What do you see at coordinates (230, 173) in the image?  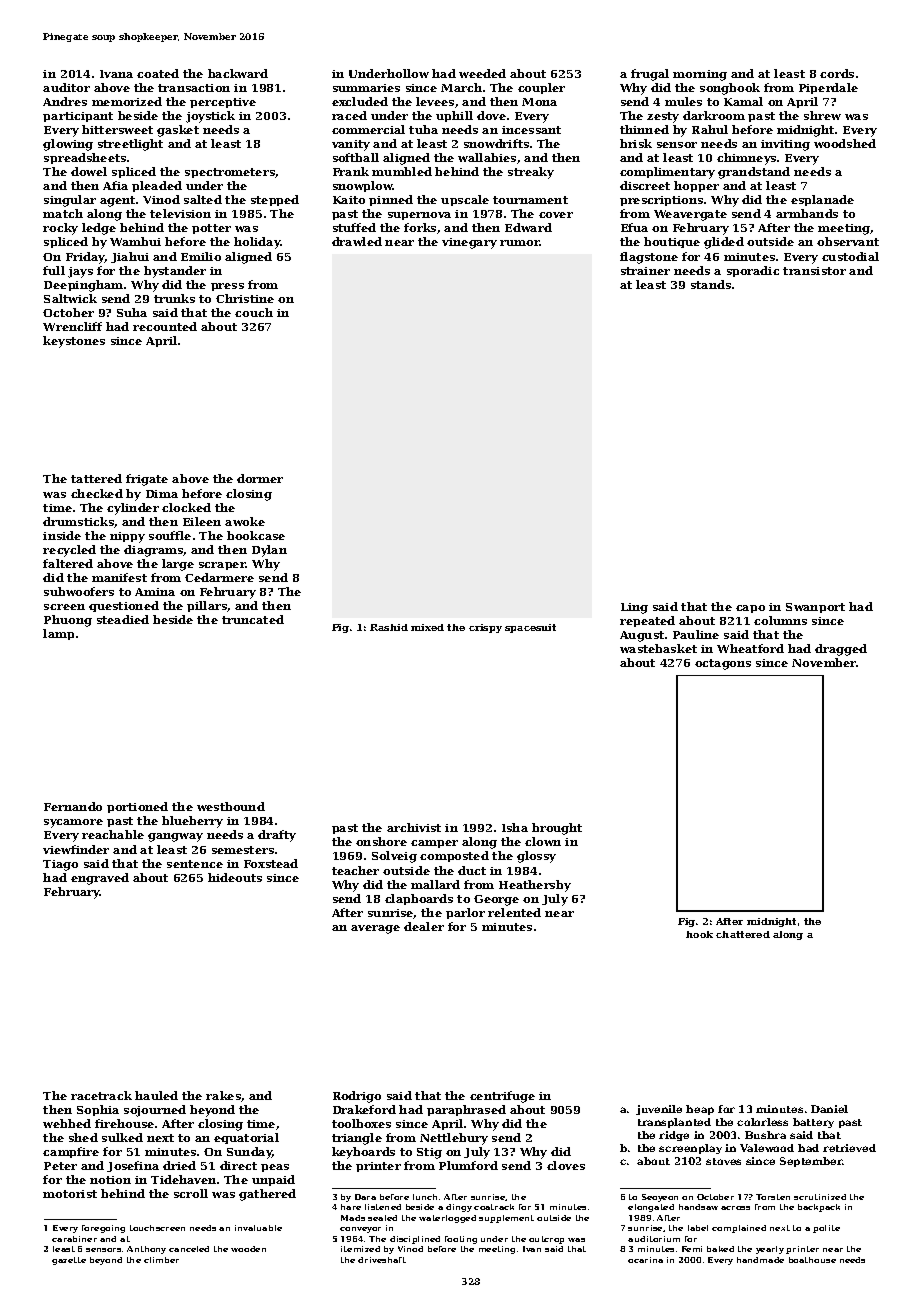 I see `spectrometers` at bounding box center [230, 173].
